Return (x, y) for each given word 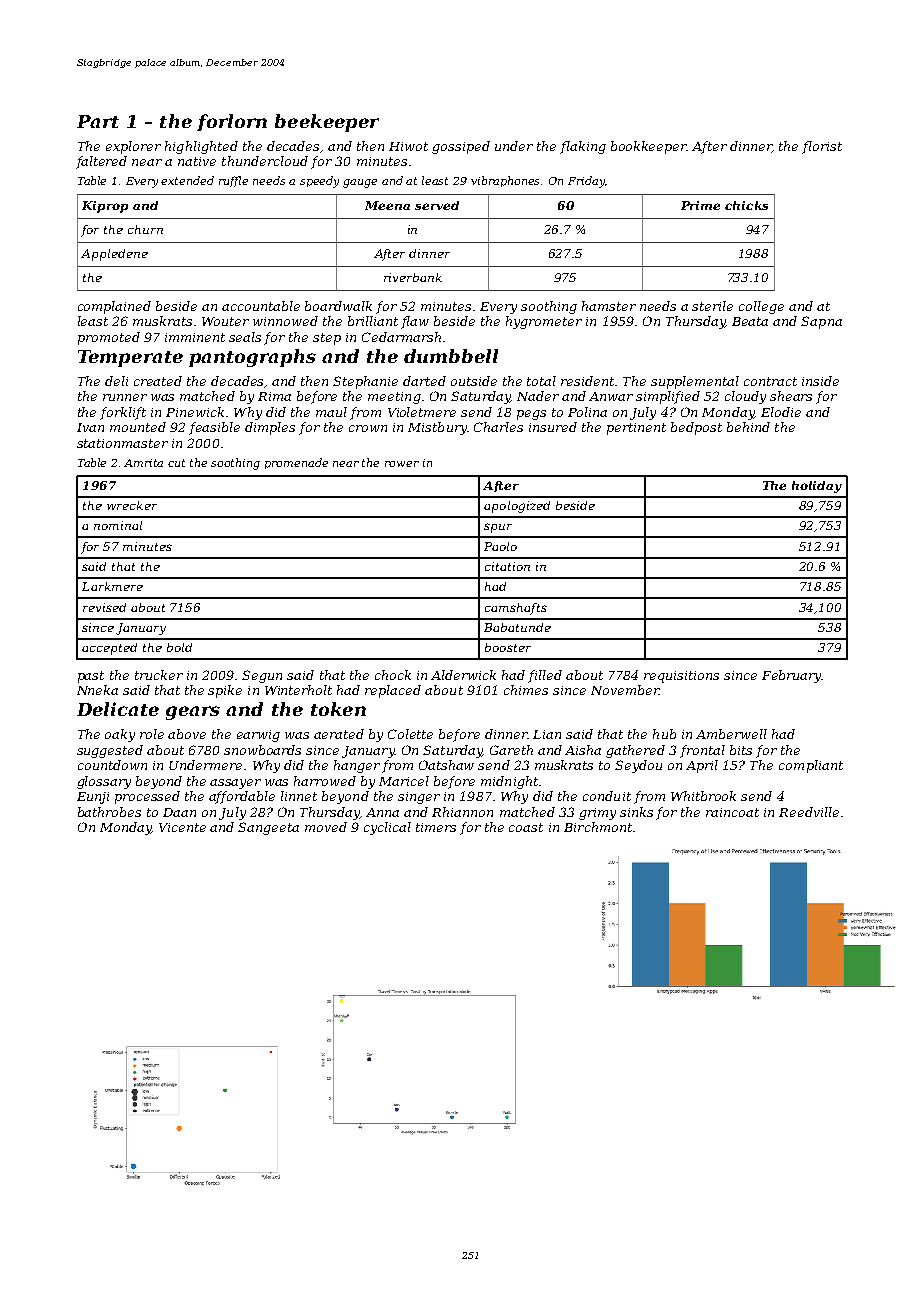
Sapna (821, 322)
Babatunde (517, 627)
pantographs (252, 358)
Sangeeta (268, 828)
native (197, 161)
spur (498, 528)
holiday (817, 487)
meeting (394, 398)
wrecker (132, 505)
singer (419, 798)
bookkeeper (649, 147)
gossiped (461, 147)
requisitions (681, 677)
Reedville (809, 812)
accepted (109, 649)
